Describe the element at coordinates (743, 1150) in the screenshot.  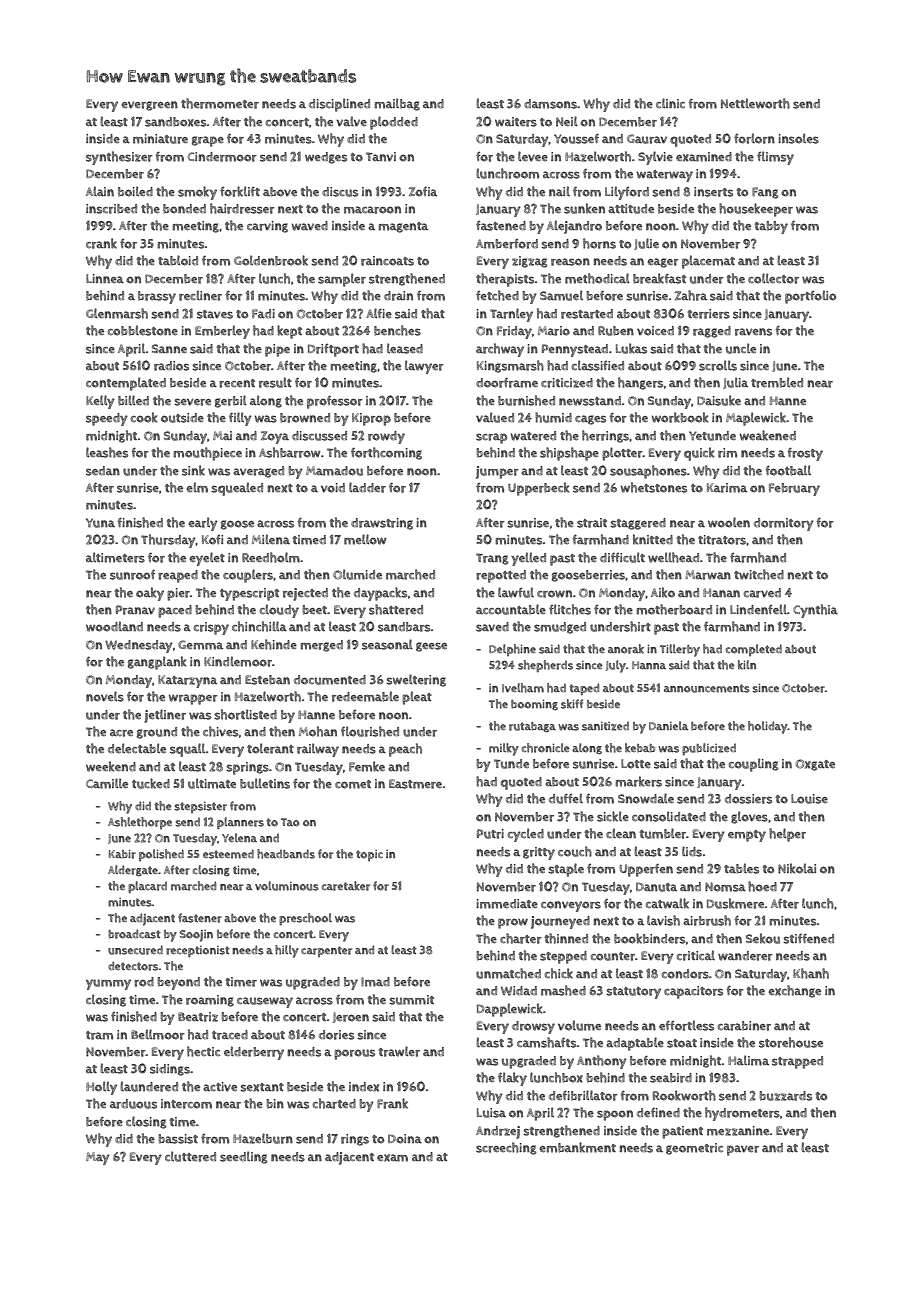
I see `paver` at that location.
